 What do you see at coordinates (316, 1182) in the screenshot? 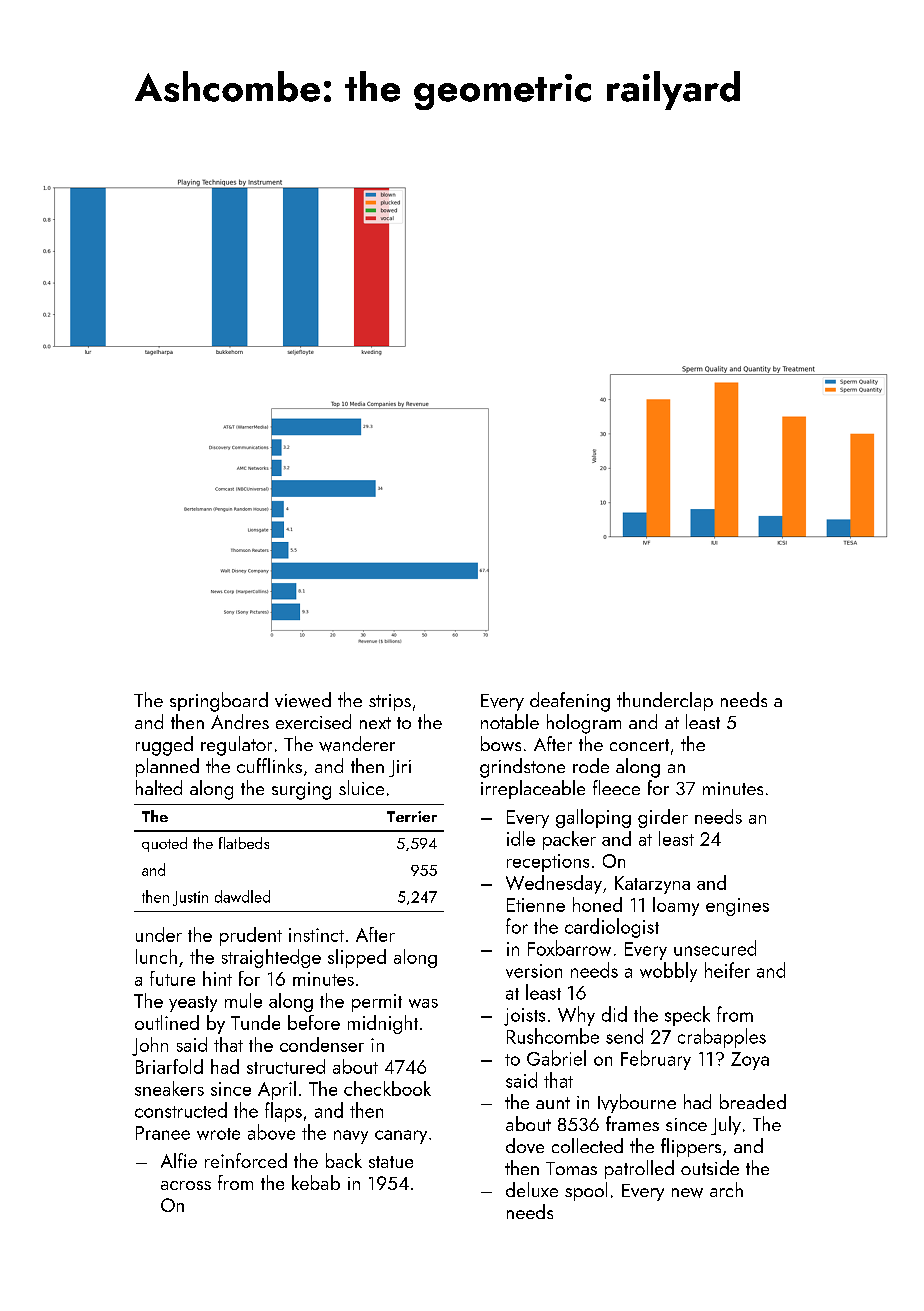
I see `kebab` at bounding box center [316, 1182].
